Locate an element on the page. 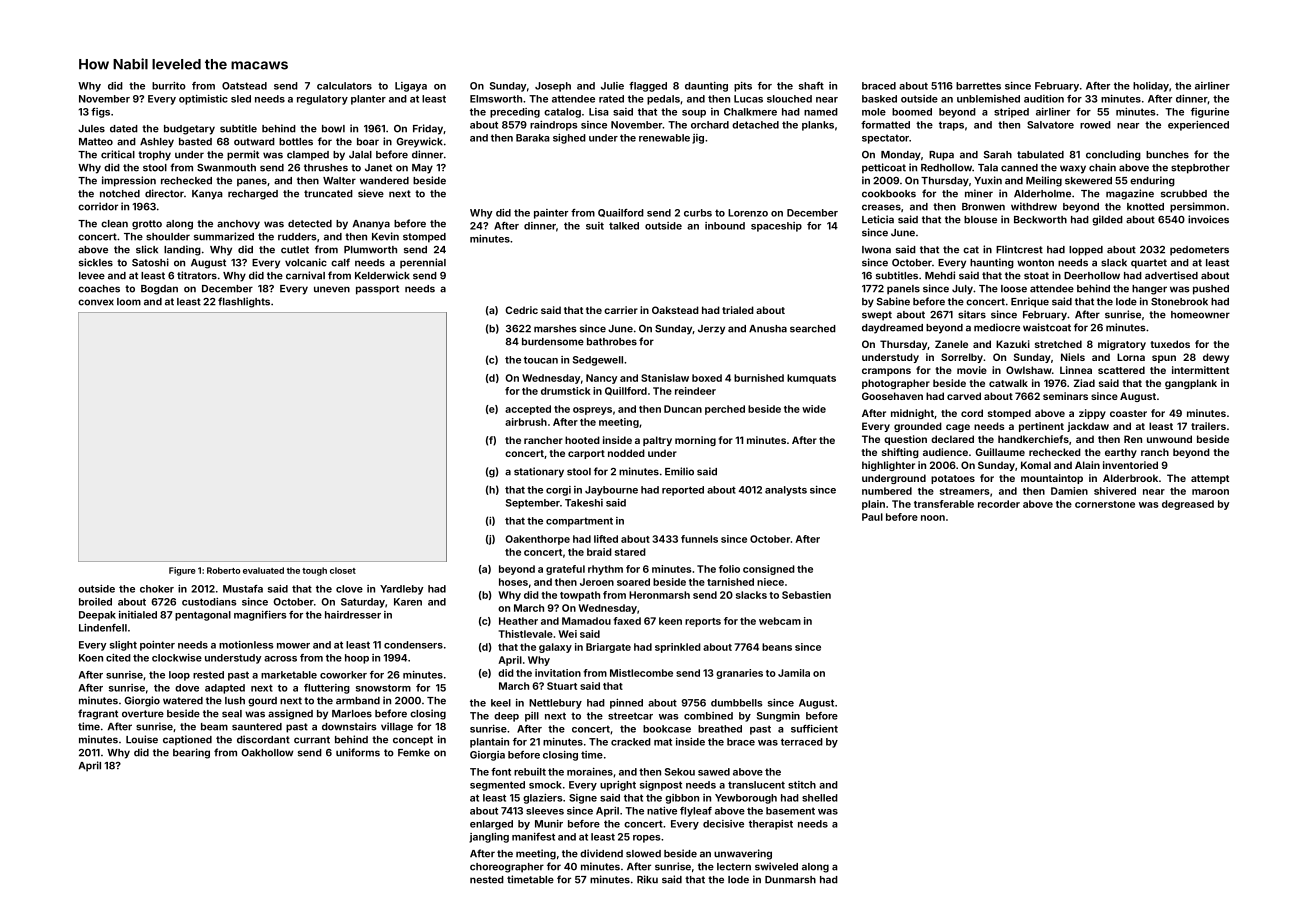 The width and height of the image is (1308, 924). tabulated is located at coordinates (1040, 155).
